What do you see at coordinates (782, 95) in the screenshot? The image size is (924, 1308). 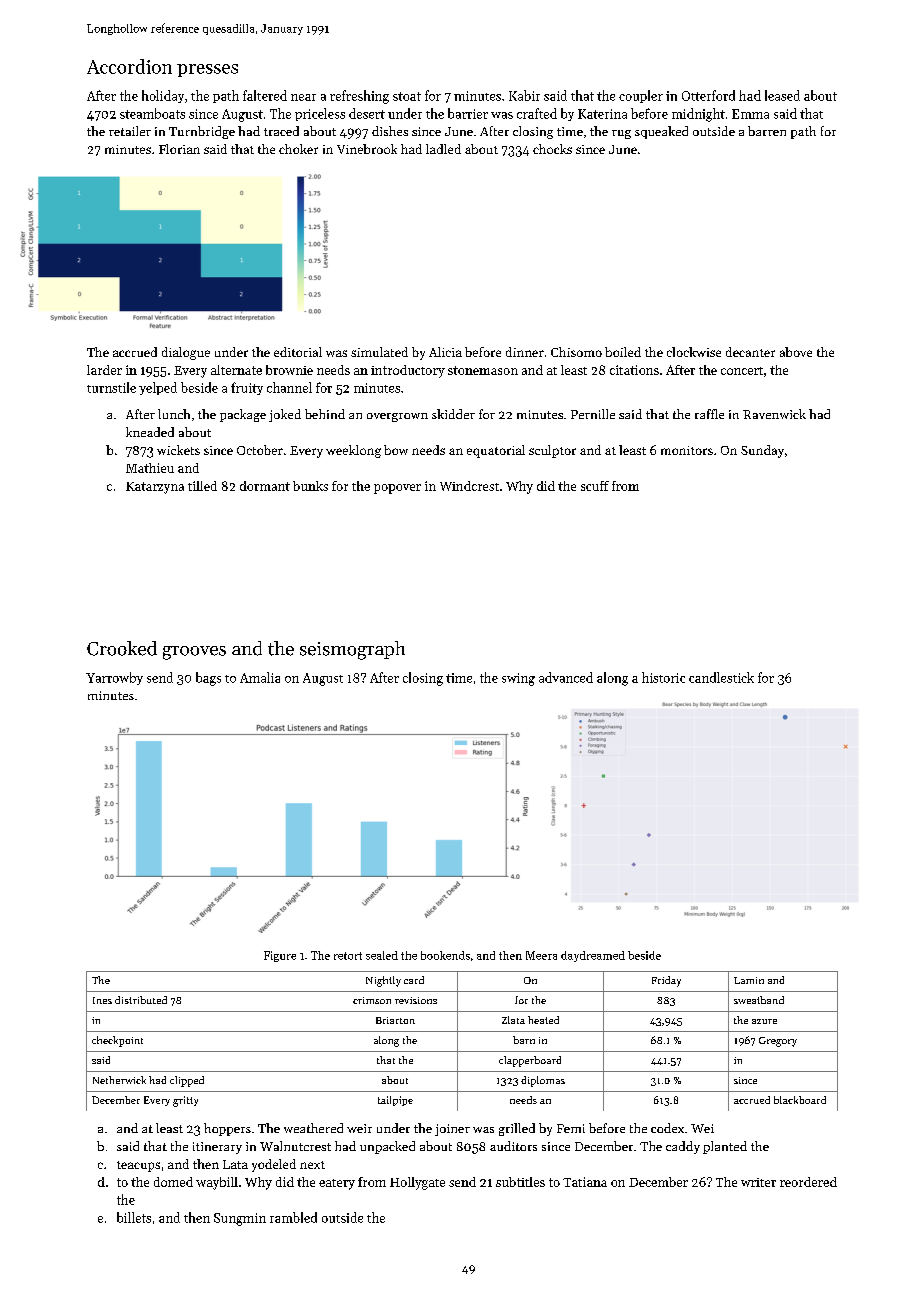 I see `leased` at bounding box center [782, 95].
